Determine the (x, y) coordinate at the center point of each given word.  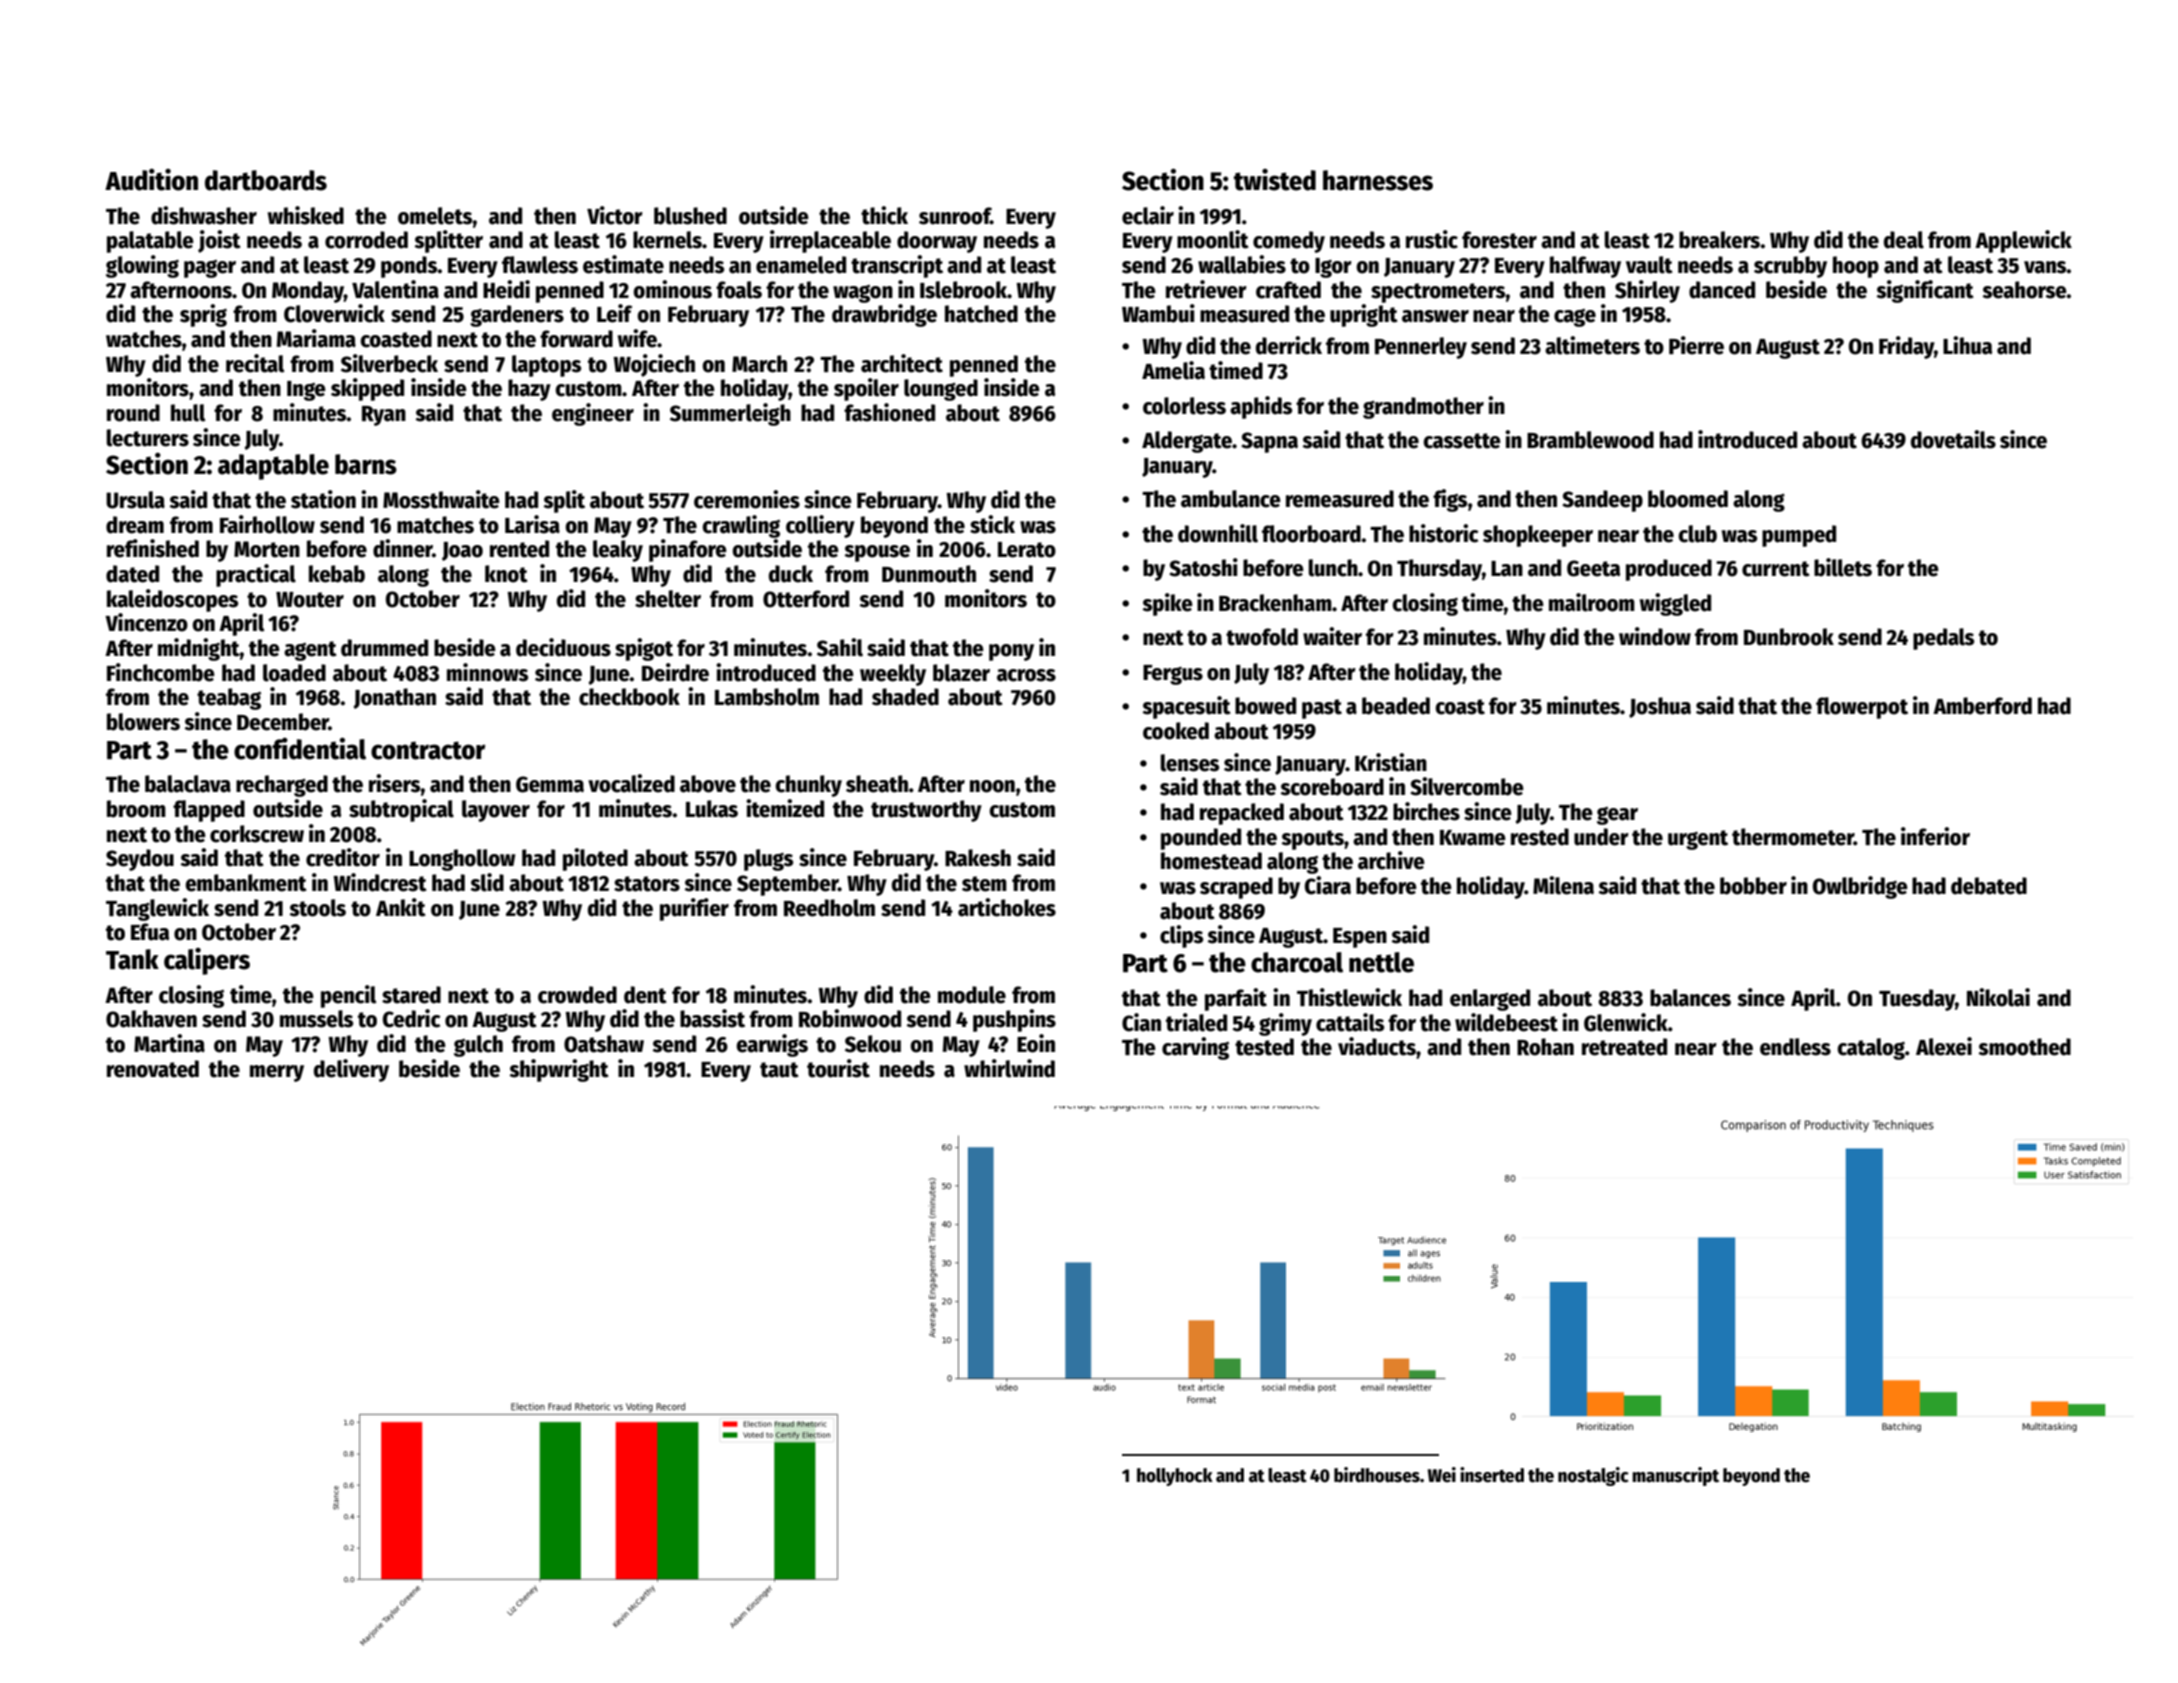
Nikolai (1998, 997)
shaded (905, 697)
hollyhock (1175, 1477)
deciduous (563, 647)
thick (884, 215)
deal (1904, 240)
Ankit (401, 907)
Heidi (506, 289)
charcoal (1297, 962)
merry (277, 1073)
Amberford (1982, 706)
